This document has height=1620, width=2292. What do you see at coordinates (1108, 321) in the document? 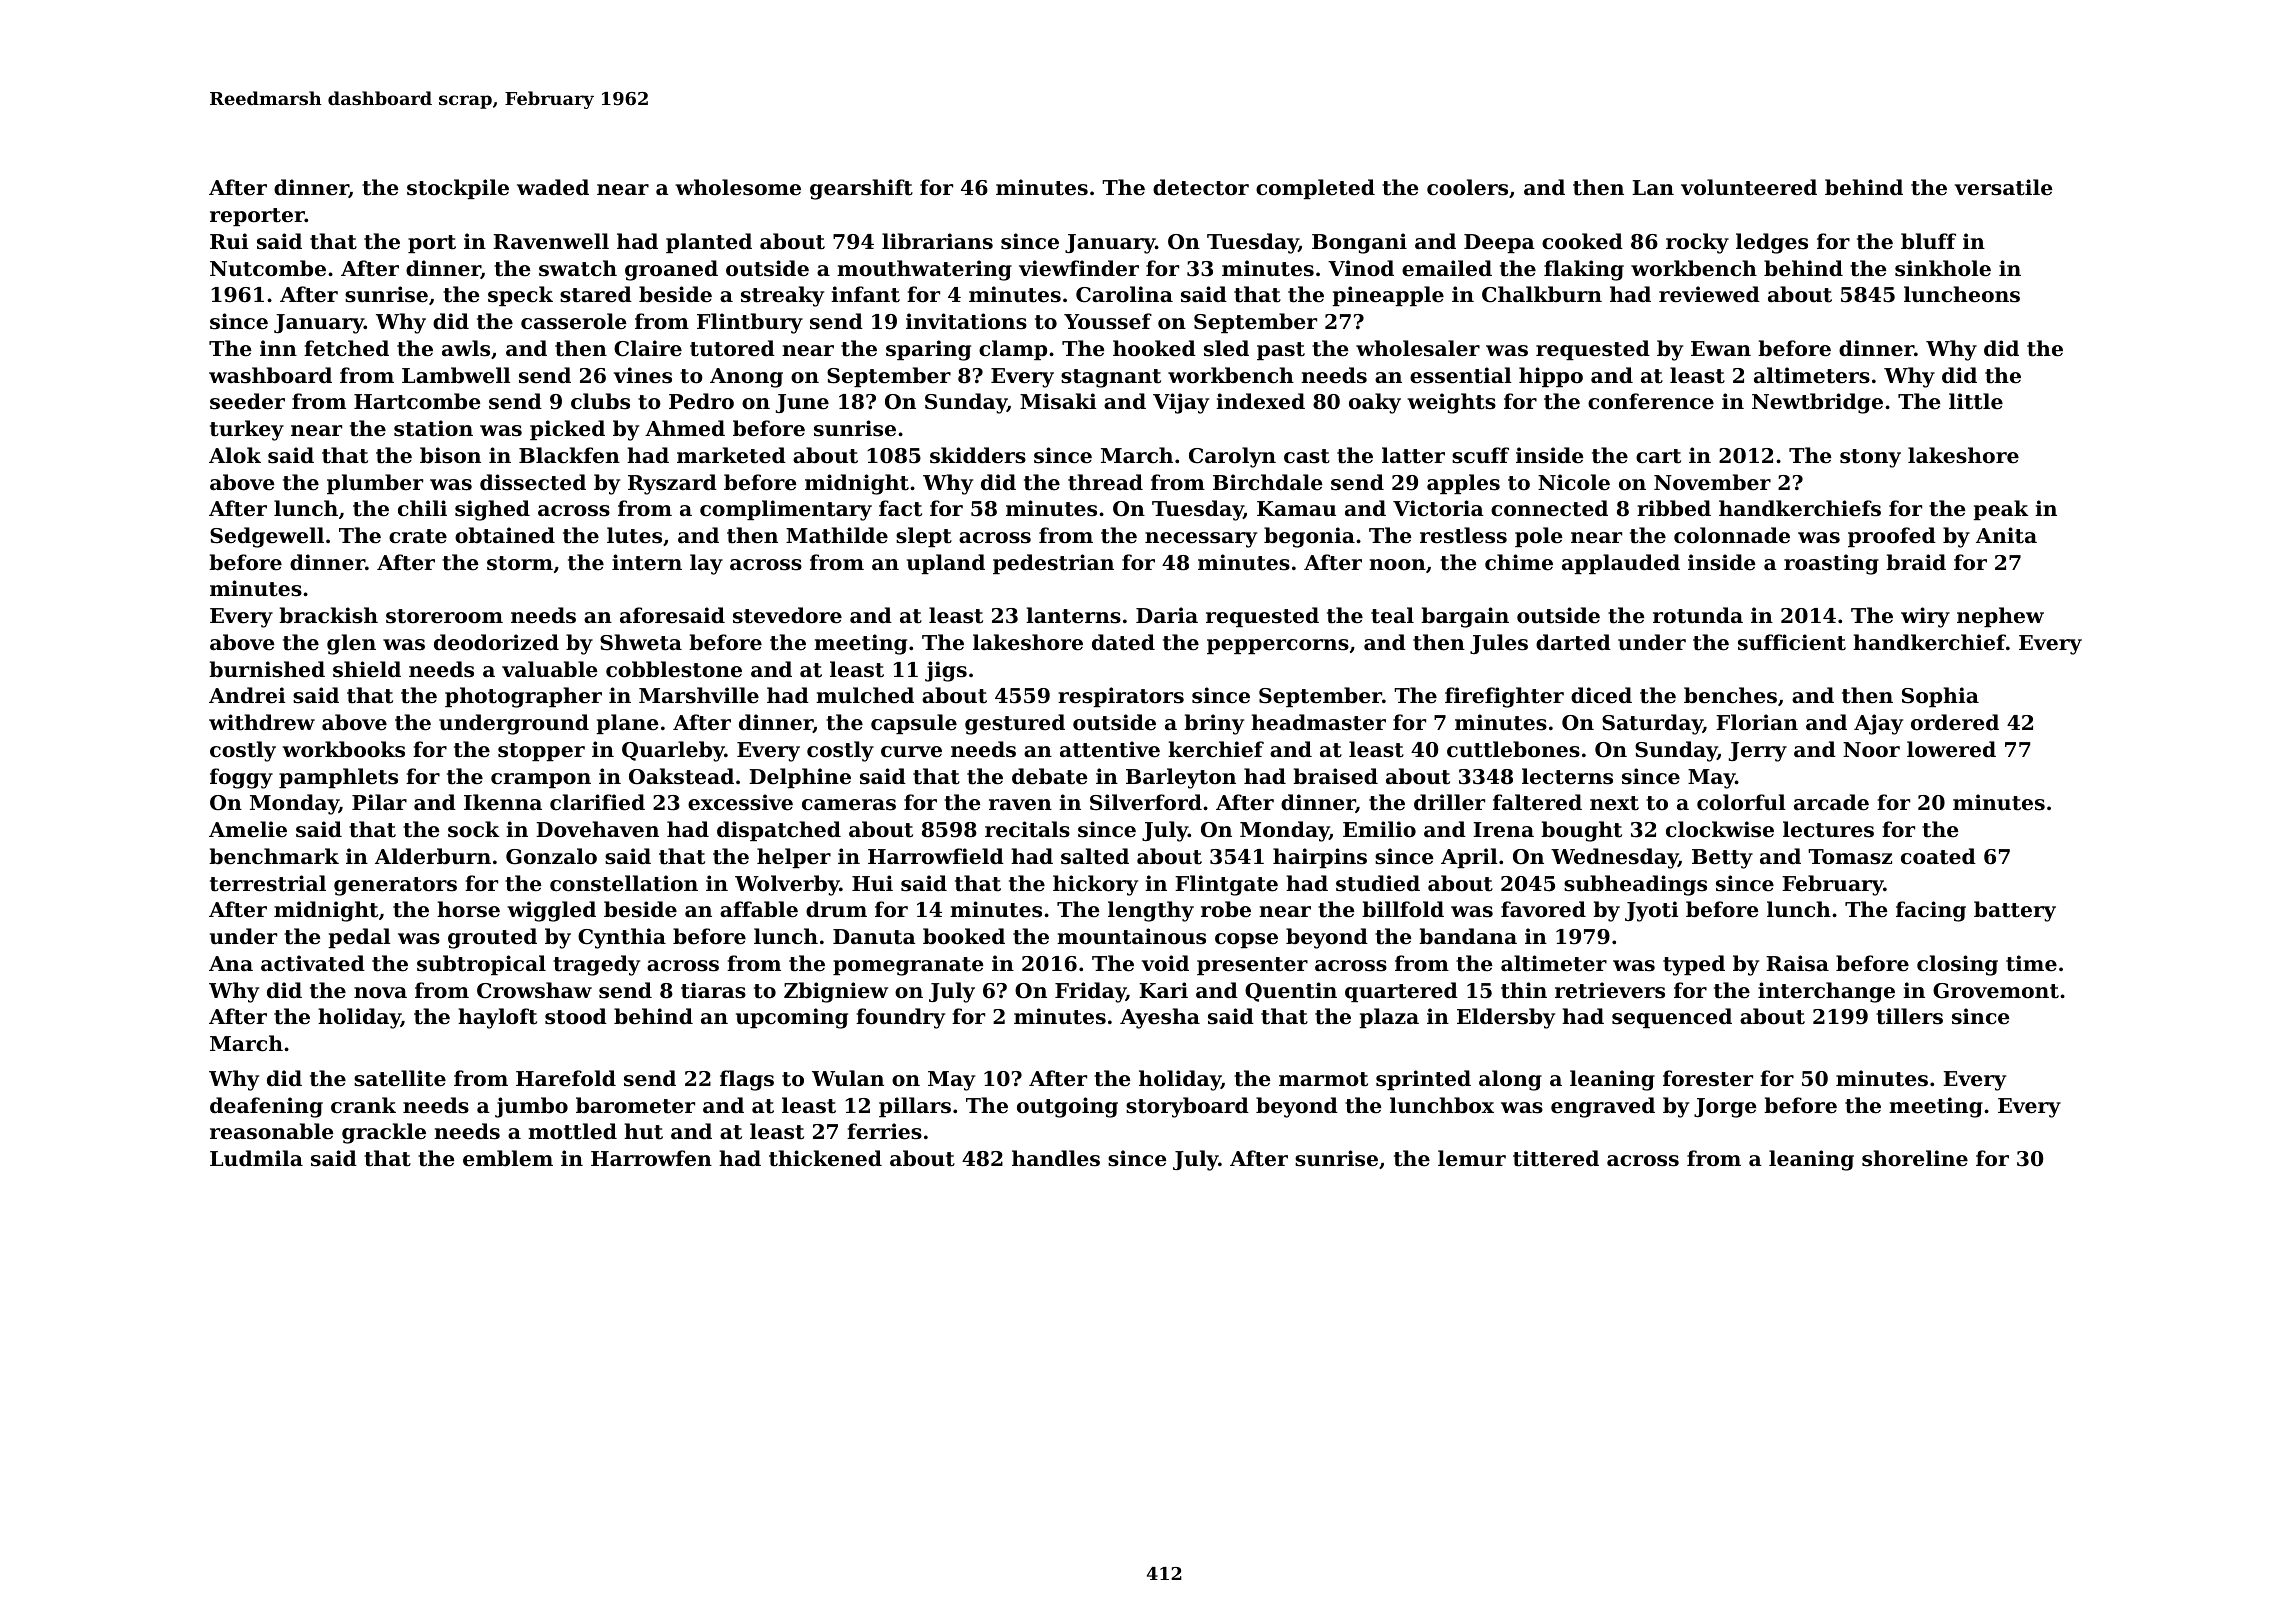
I see `Youssef` at bounding box center [1108, 321].
